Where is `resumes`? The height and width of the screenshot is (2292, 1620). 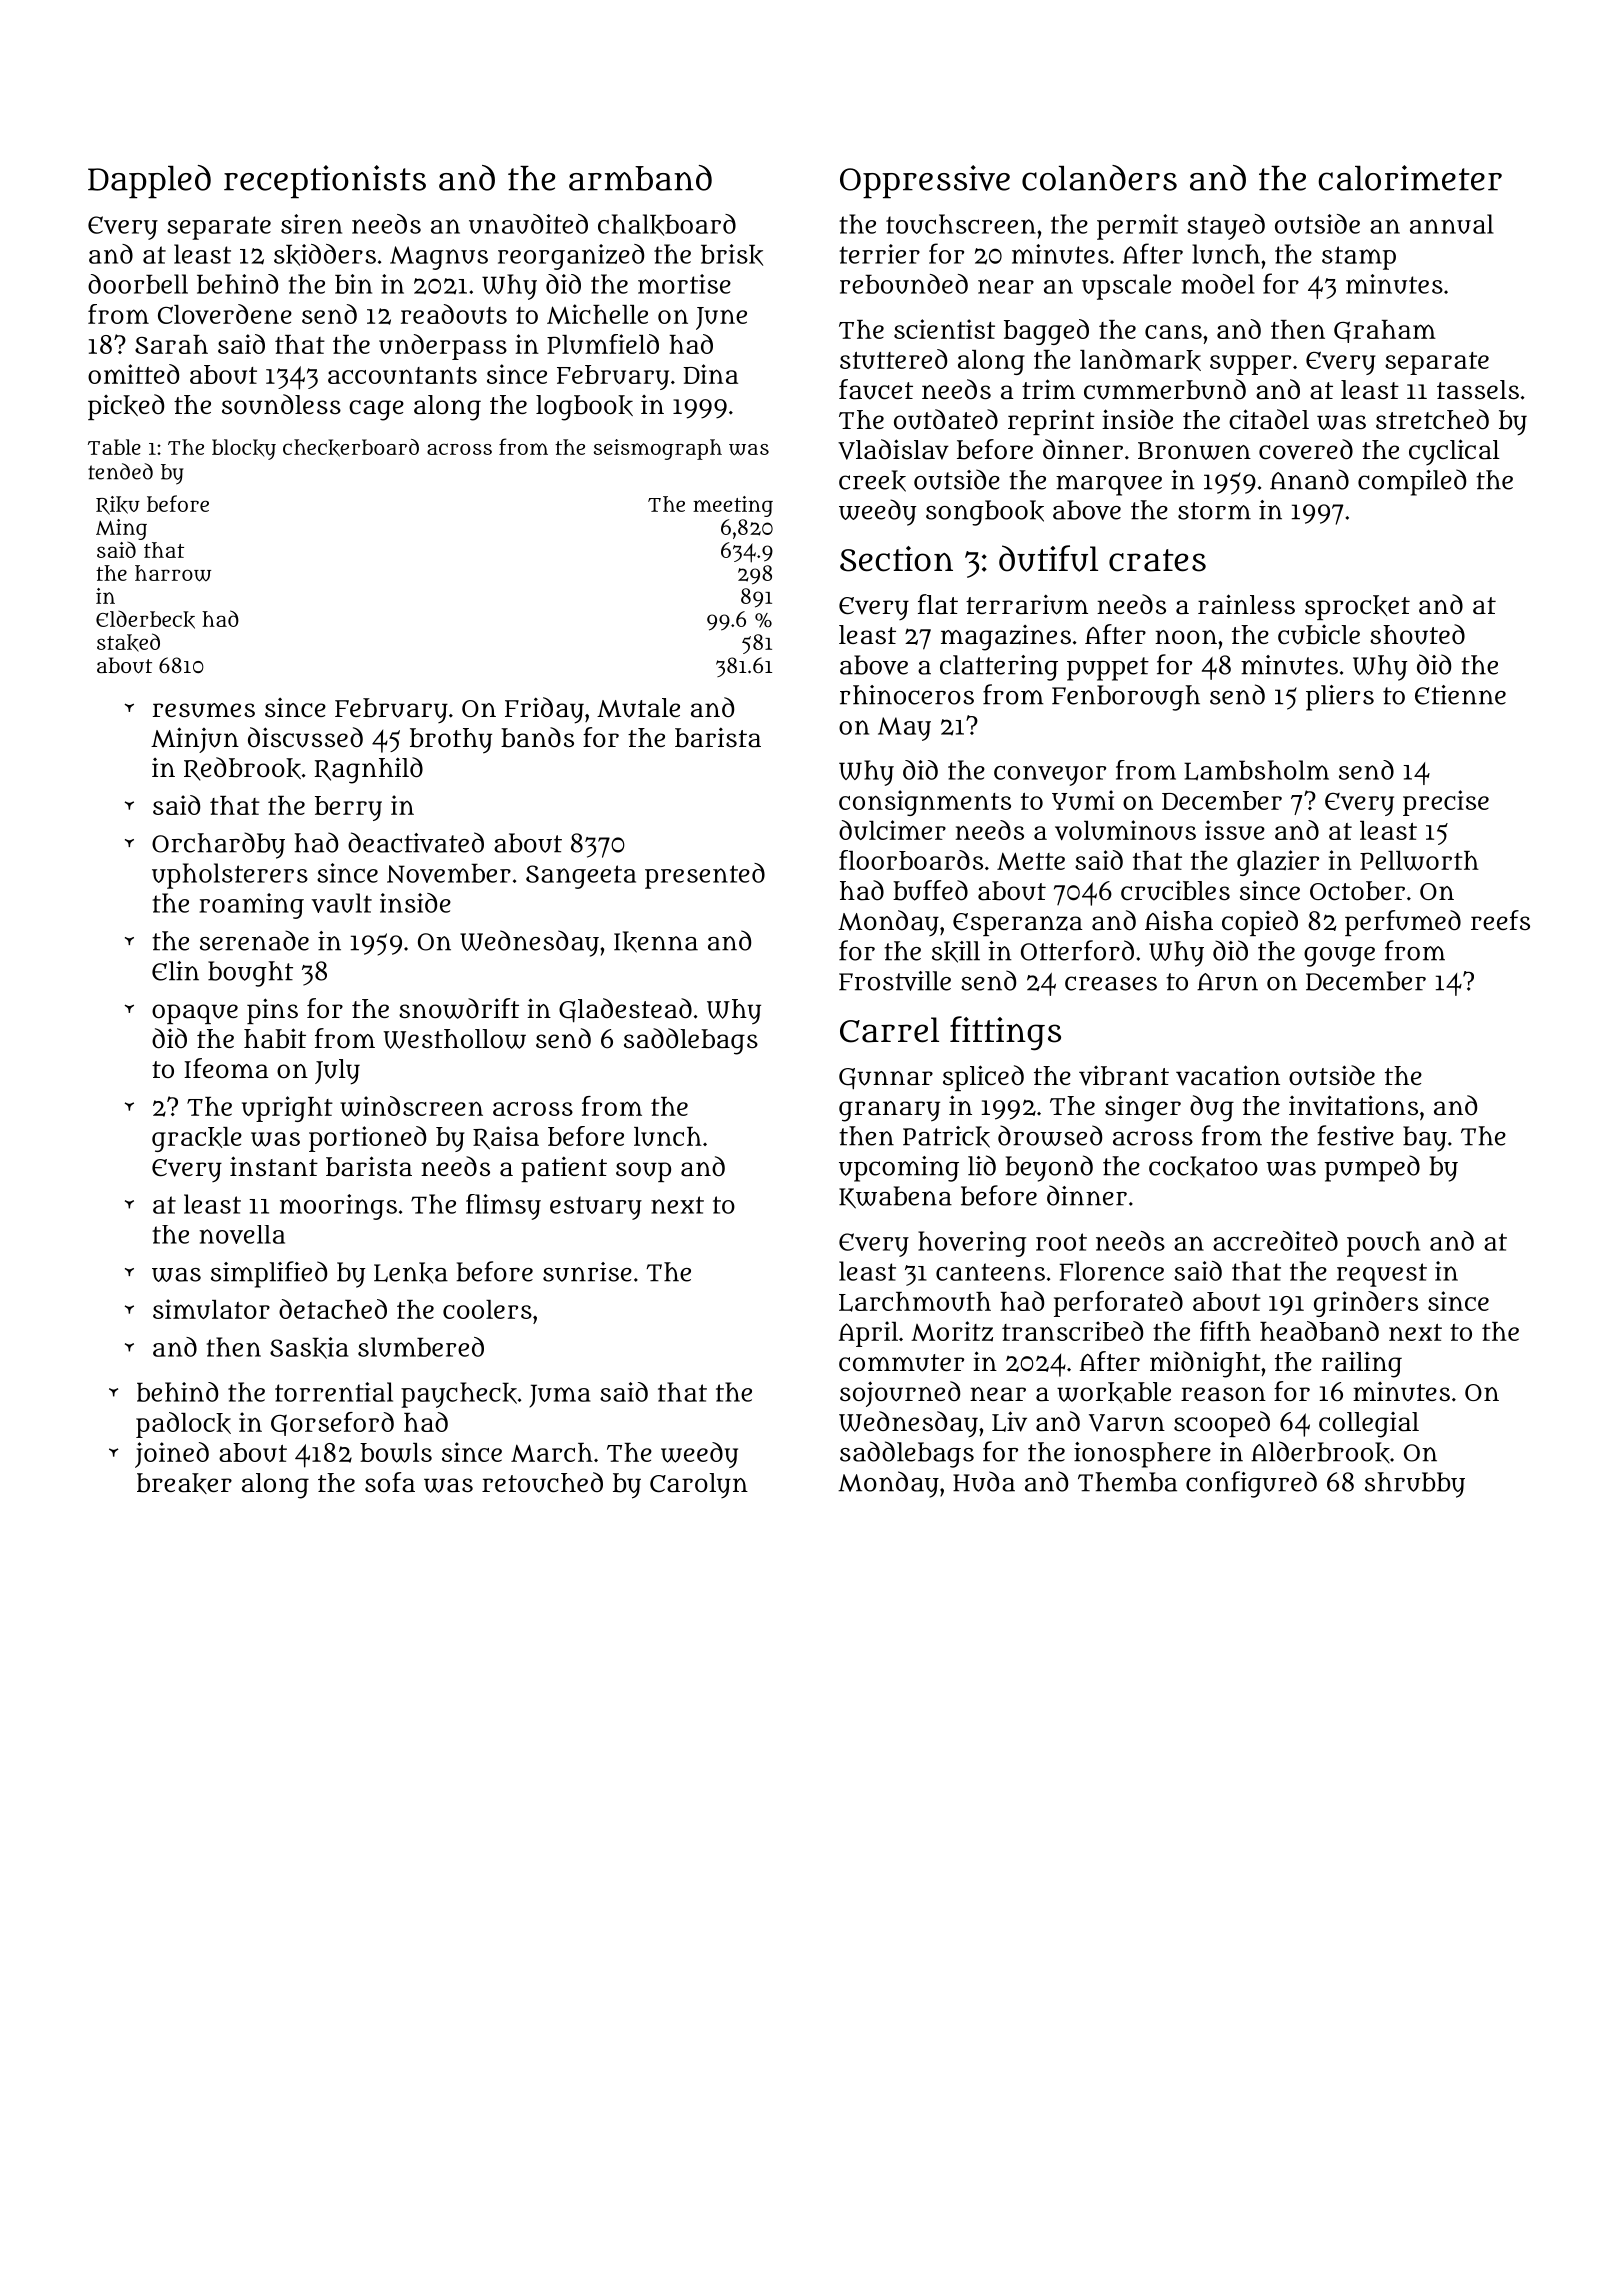
resumes is located at coordinates (204, 710).
